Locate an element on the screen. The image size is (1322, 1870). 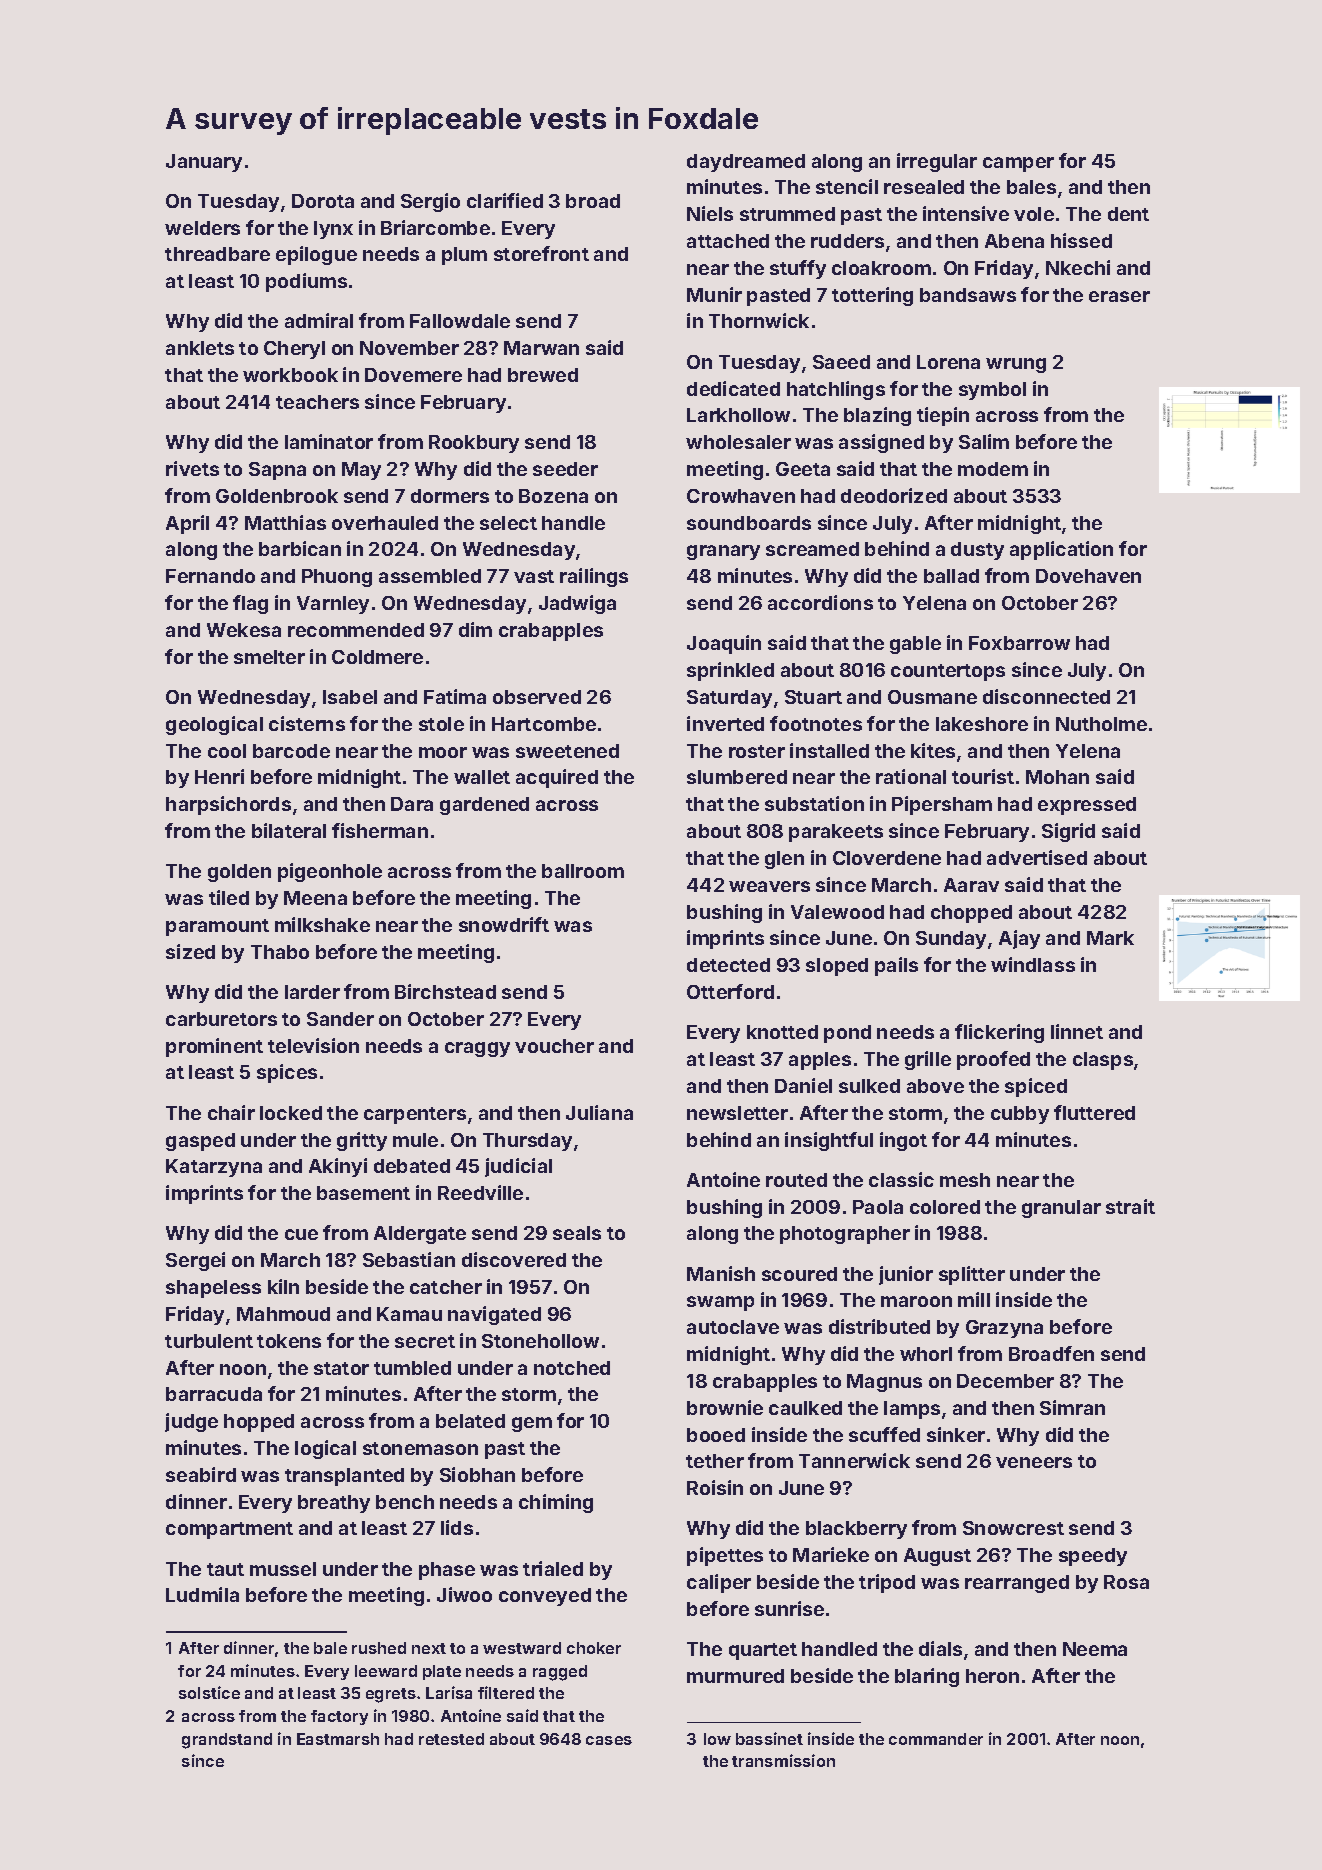
notched is located at coordinates (572, 1368).
